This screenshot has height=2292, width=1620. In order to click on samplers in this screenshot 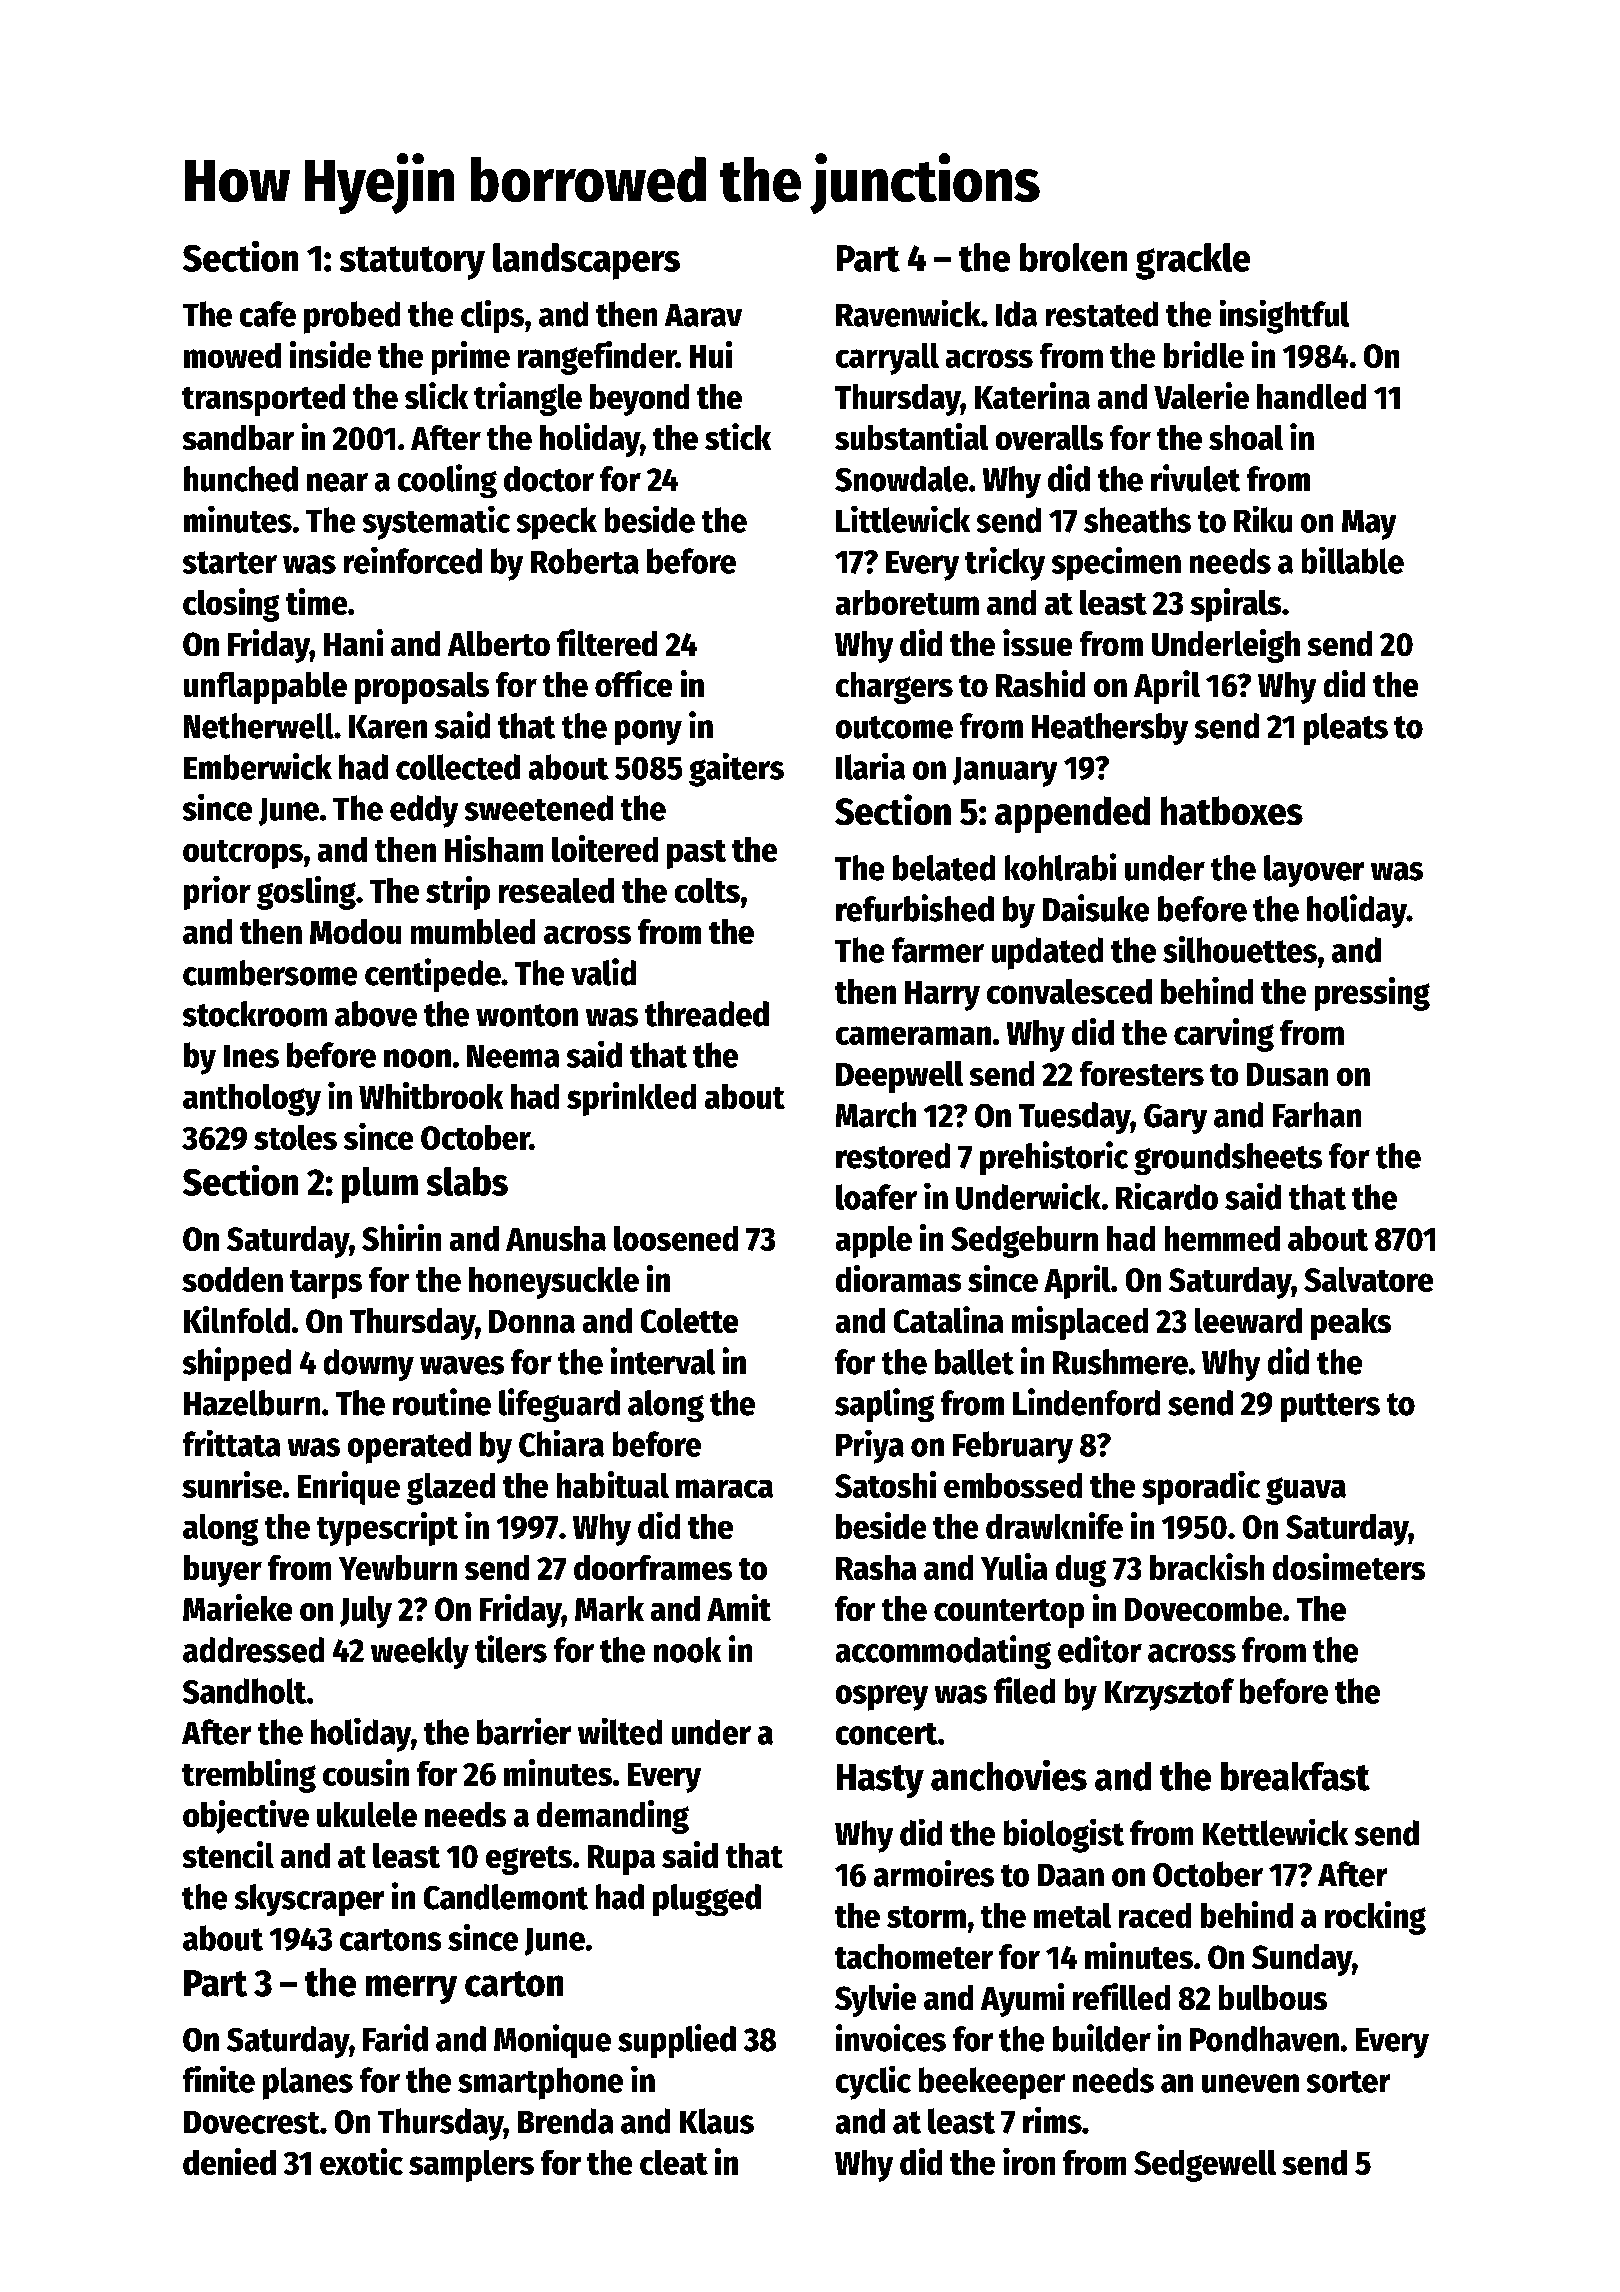, I will do `click(471, 2166)`.
